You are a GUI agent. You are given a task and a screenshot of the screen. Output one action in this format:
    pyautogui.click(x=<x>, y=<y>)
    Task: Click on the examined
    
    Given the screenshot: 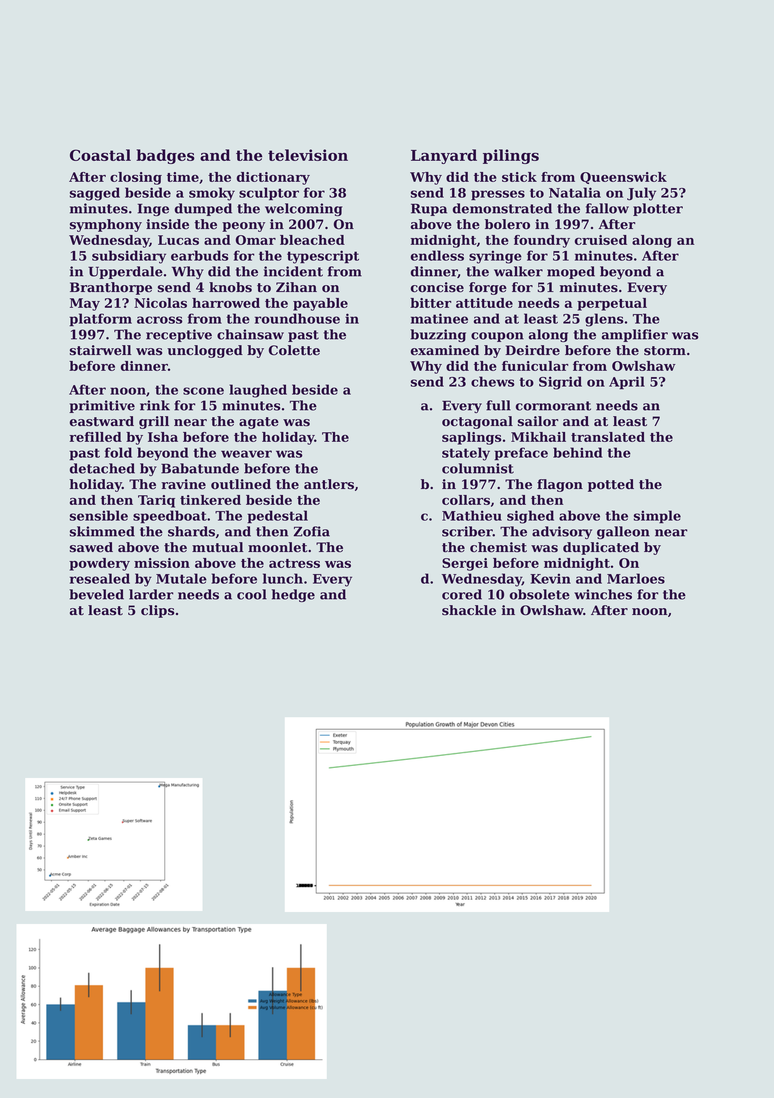 What is the action you would take?
    pyautogui.click(x=445, y=350)
